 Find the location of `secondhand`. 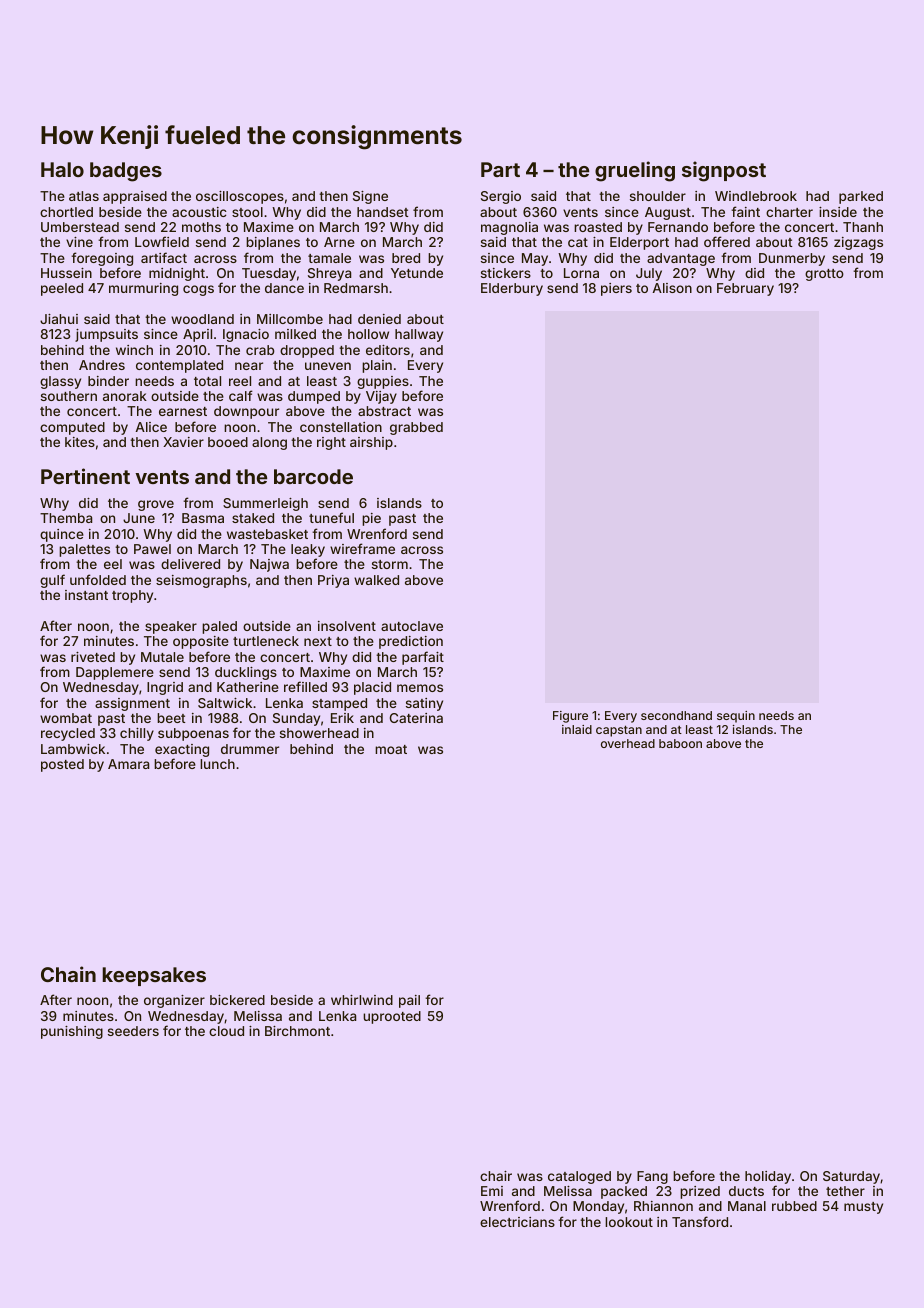

secondhand is located at coordinates (676, 715).
